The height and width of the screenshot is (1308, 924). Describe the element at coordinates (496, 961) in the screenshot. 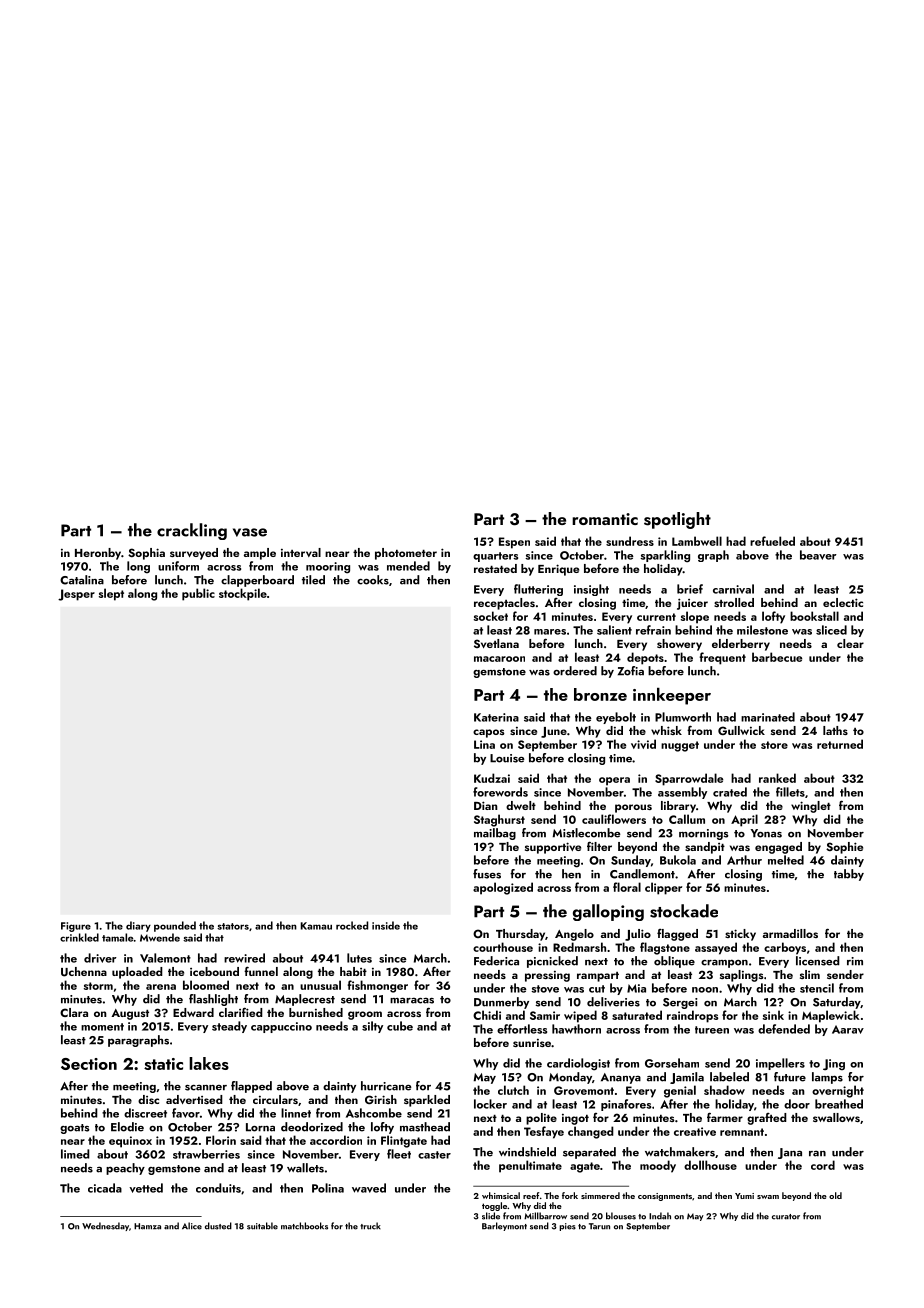

I see `Federica` at that location.
